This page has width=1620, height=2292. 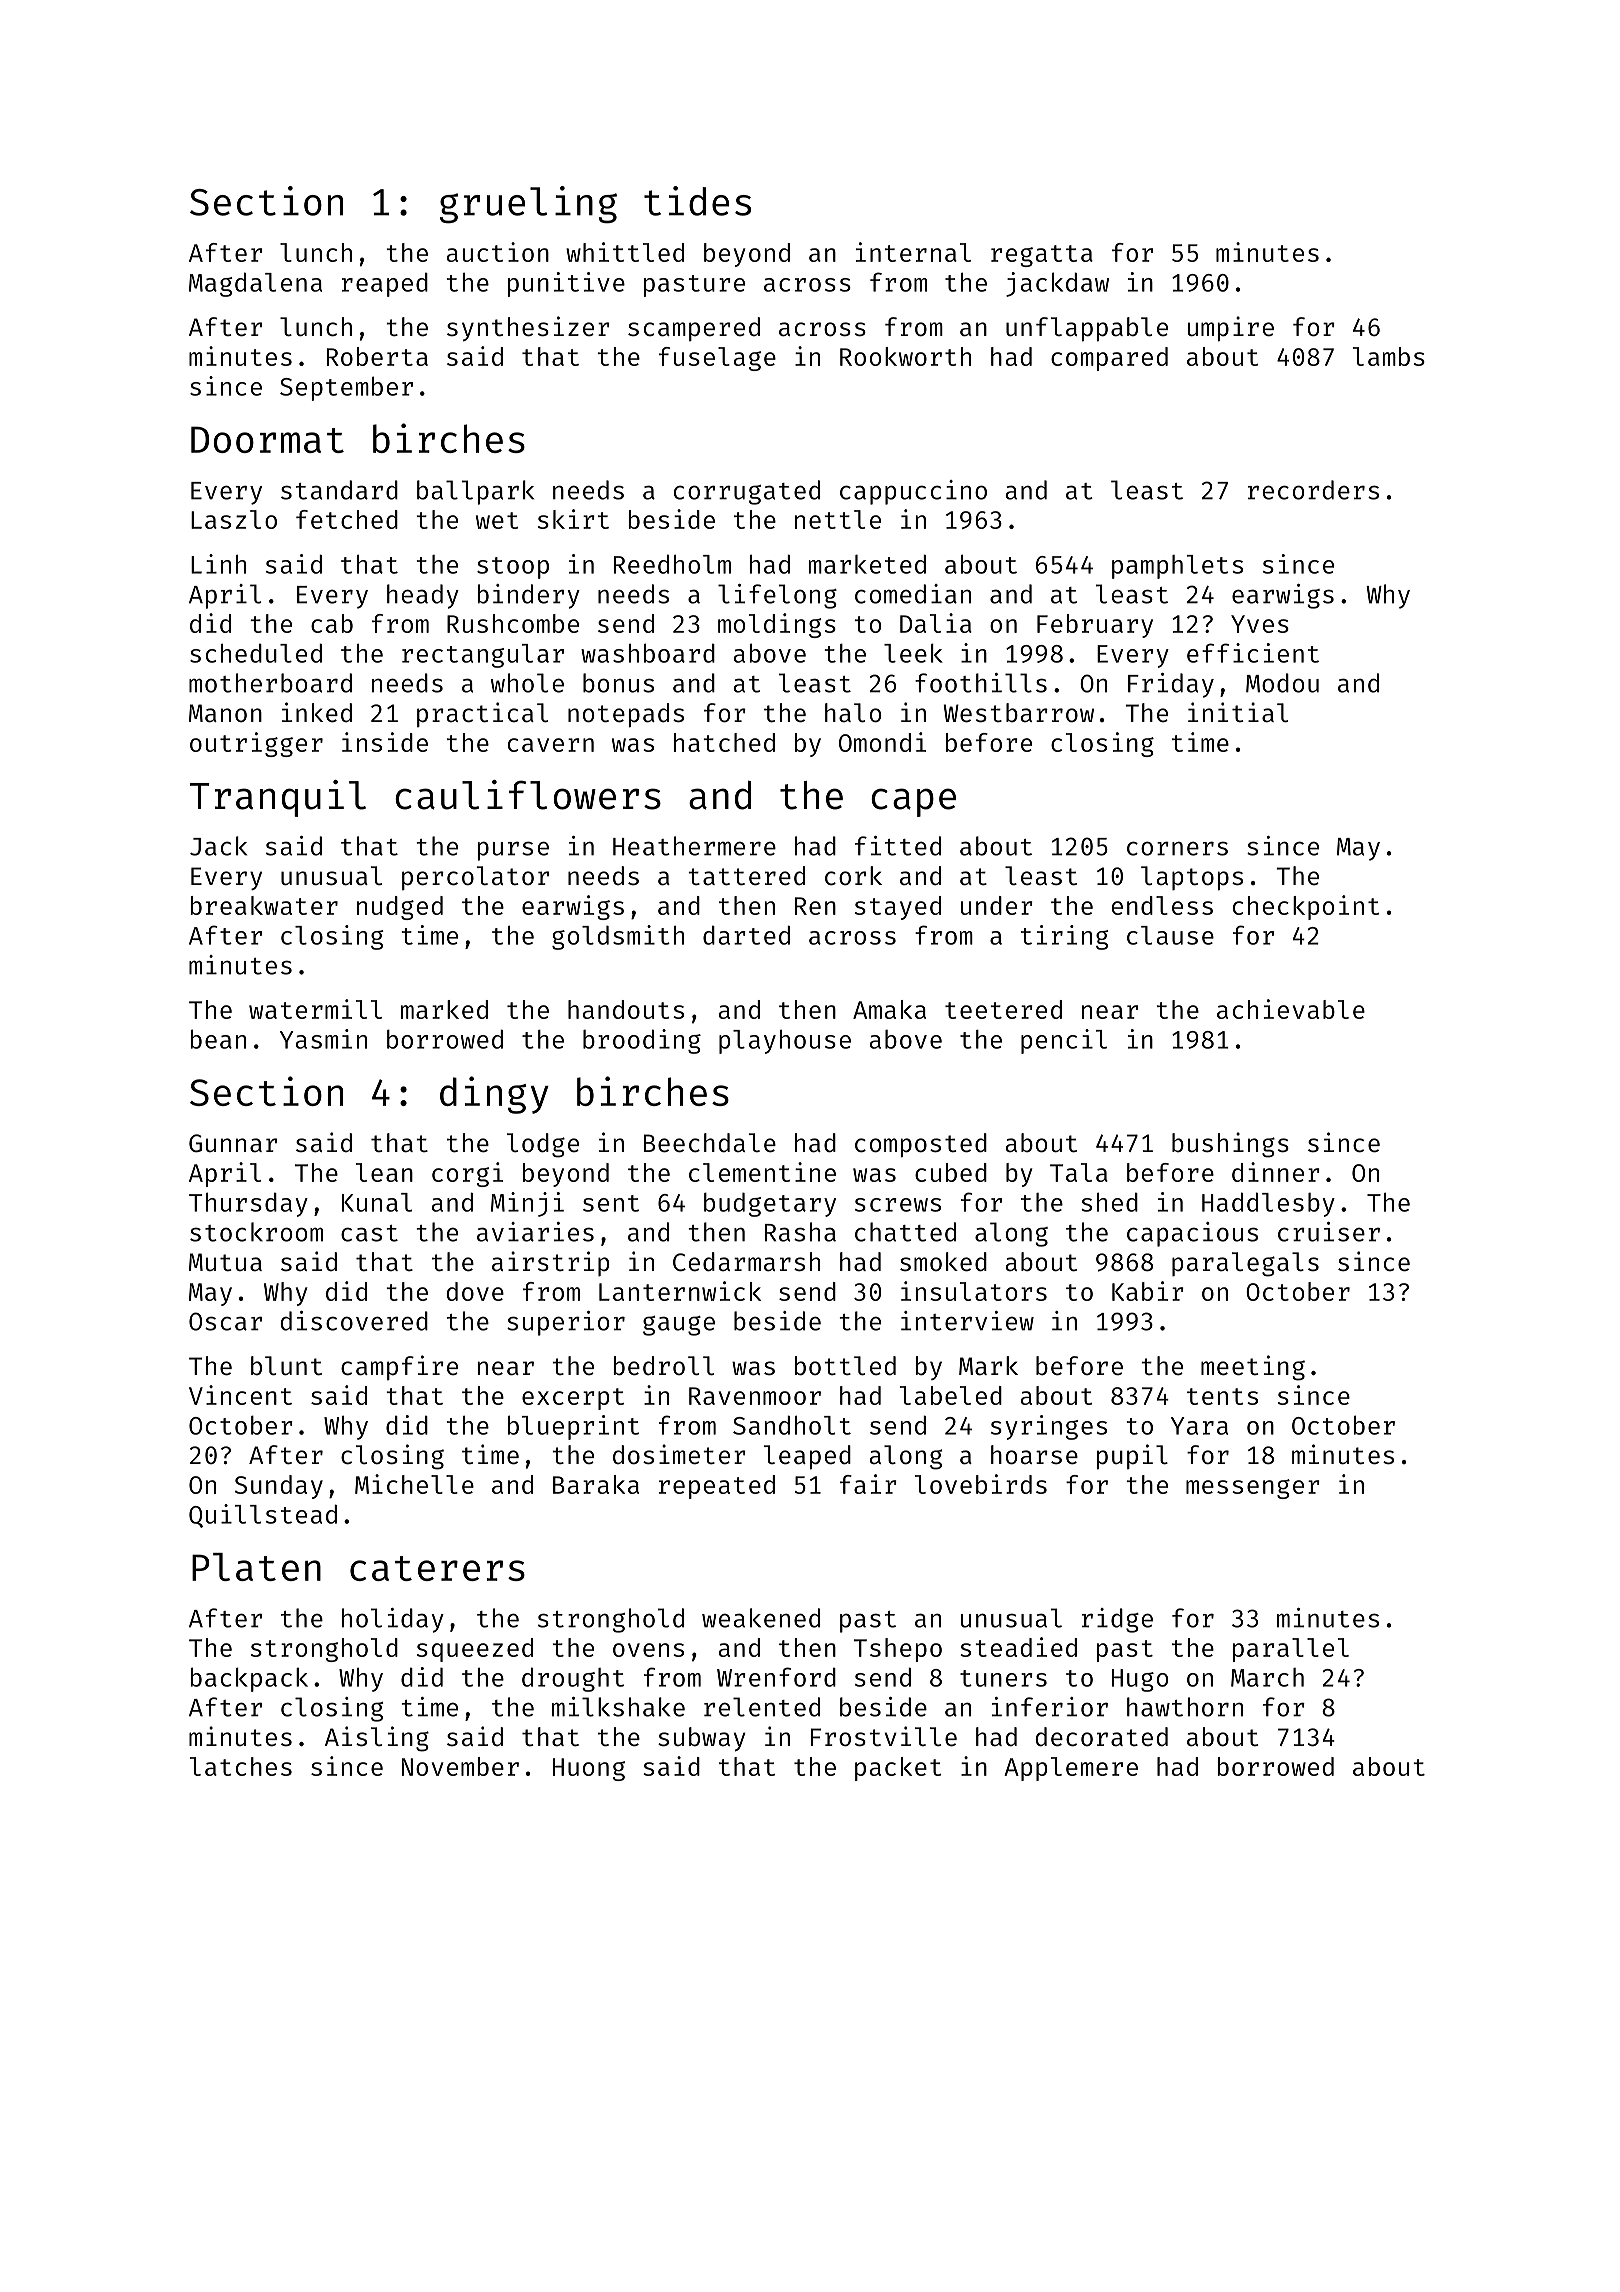 What do you see at coordinates (868, 1484) in the page?
I see `fair` at bounding box center [868, 1484].
